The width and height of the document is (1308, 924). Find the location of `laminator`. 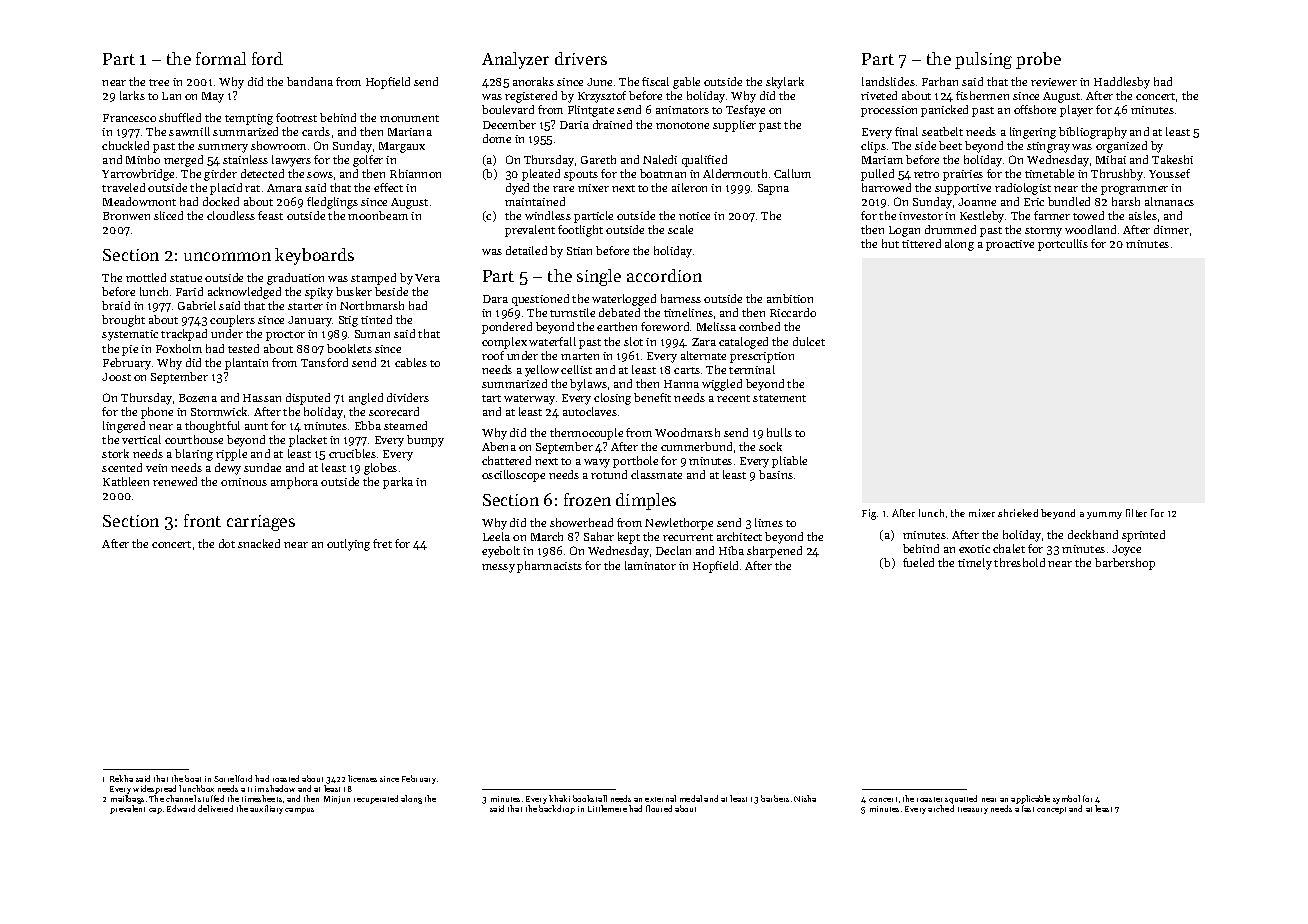

laminator is located at coordinates (650, 565).
